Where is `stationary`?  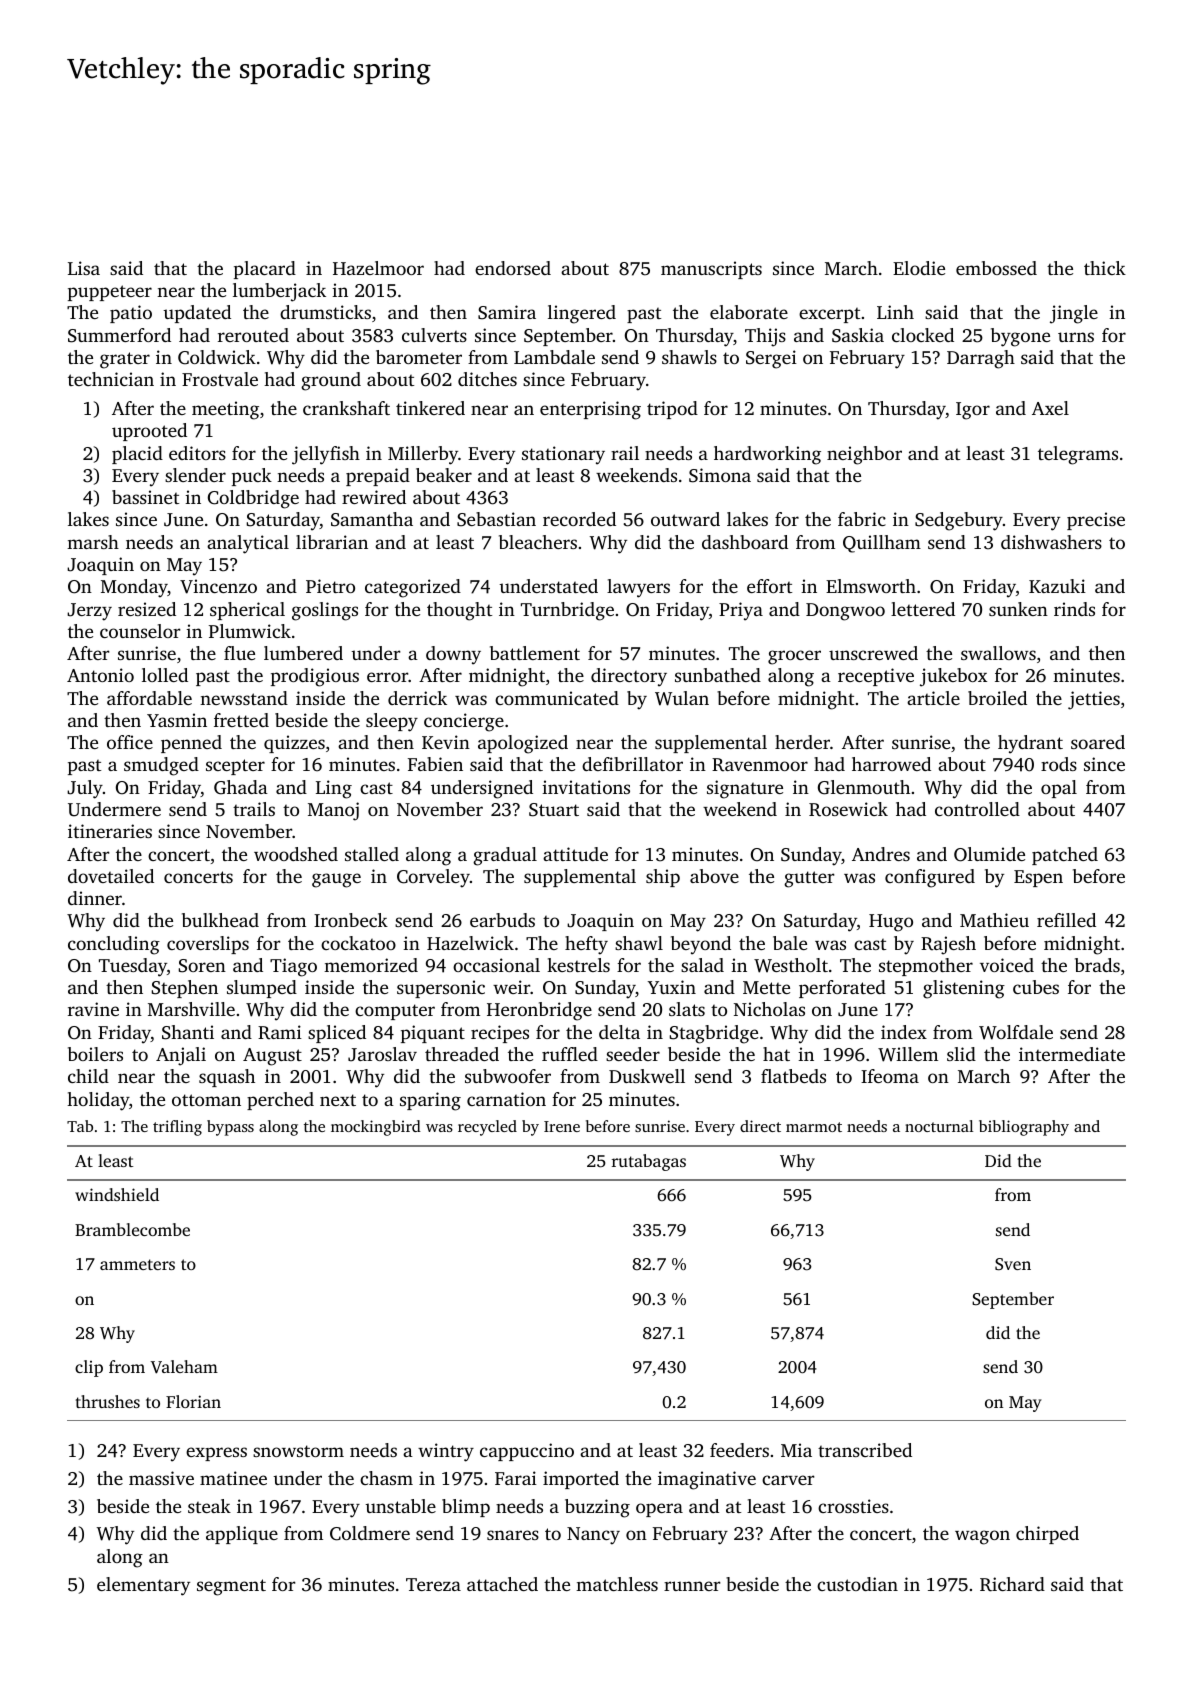 stationary is located at coordinates (563, 455).
